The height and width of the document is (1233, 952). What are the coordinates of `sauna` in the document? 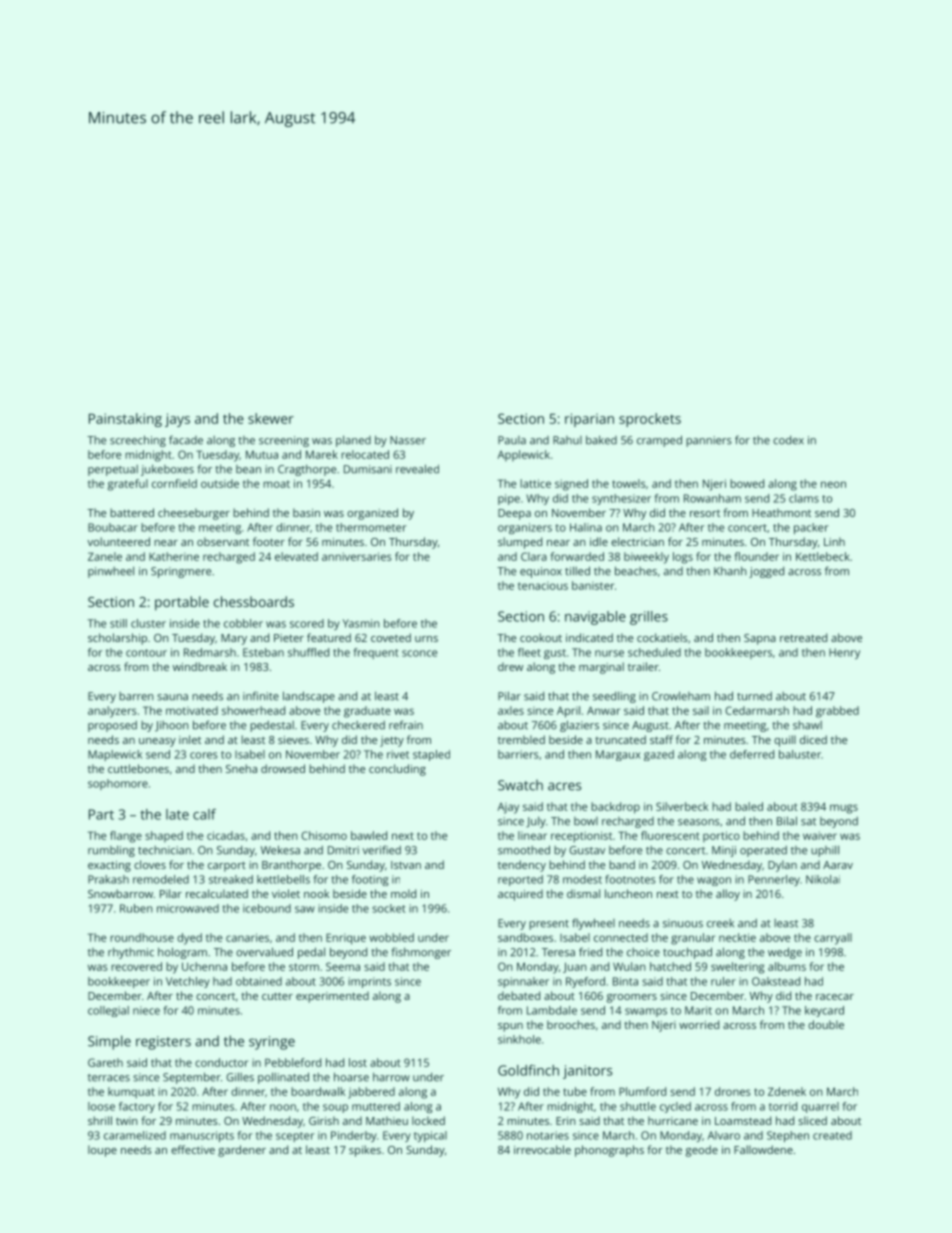 It's located at (172, 697).
